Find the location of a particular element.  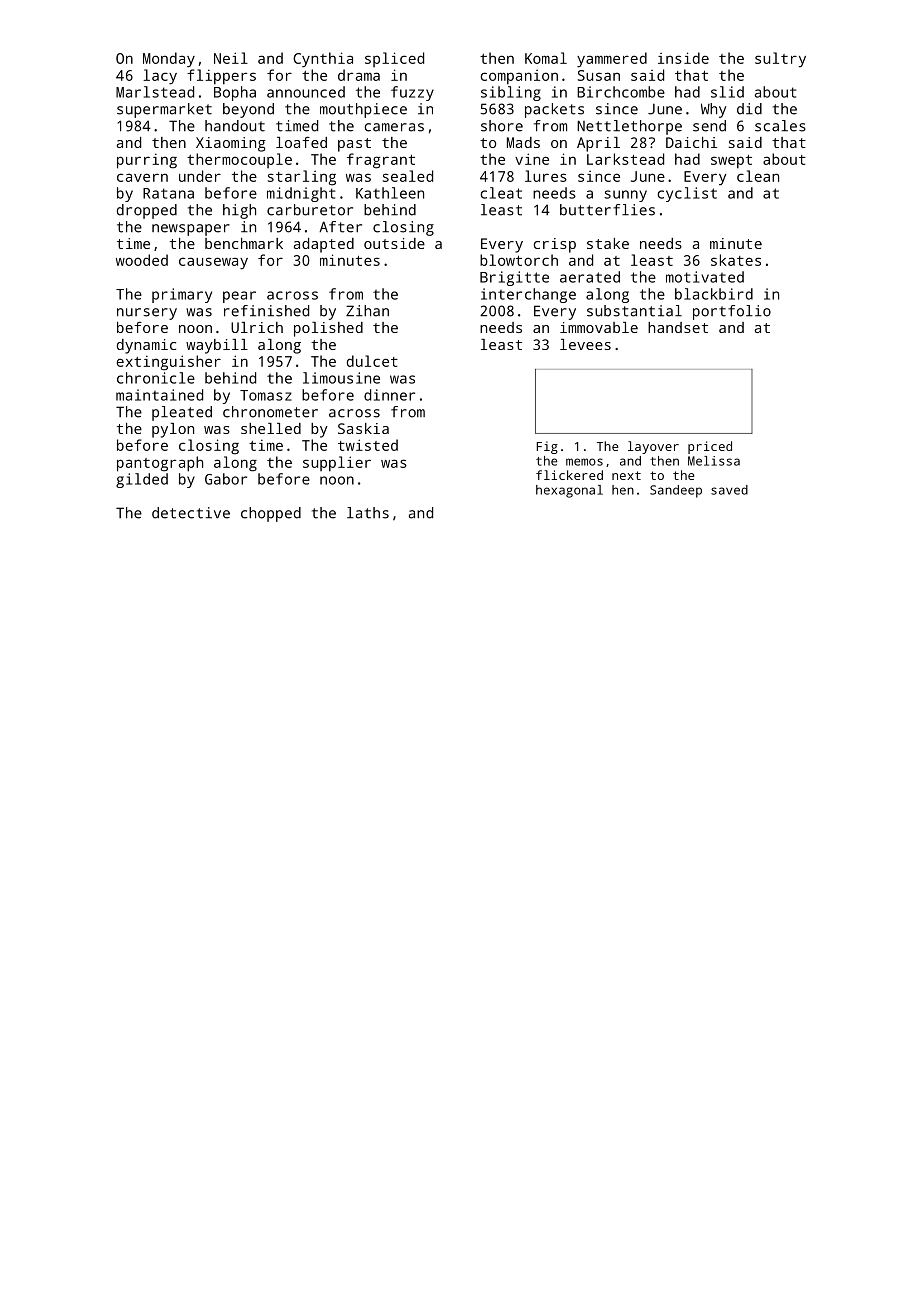

skates is located at coordinates (736, 260).
